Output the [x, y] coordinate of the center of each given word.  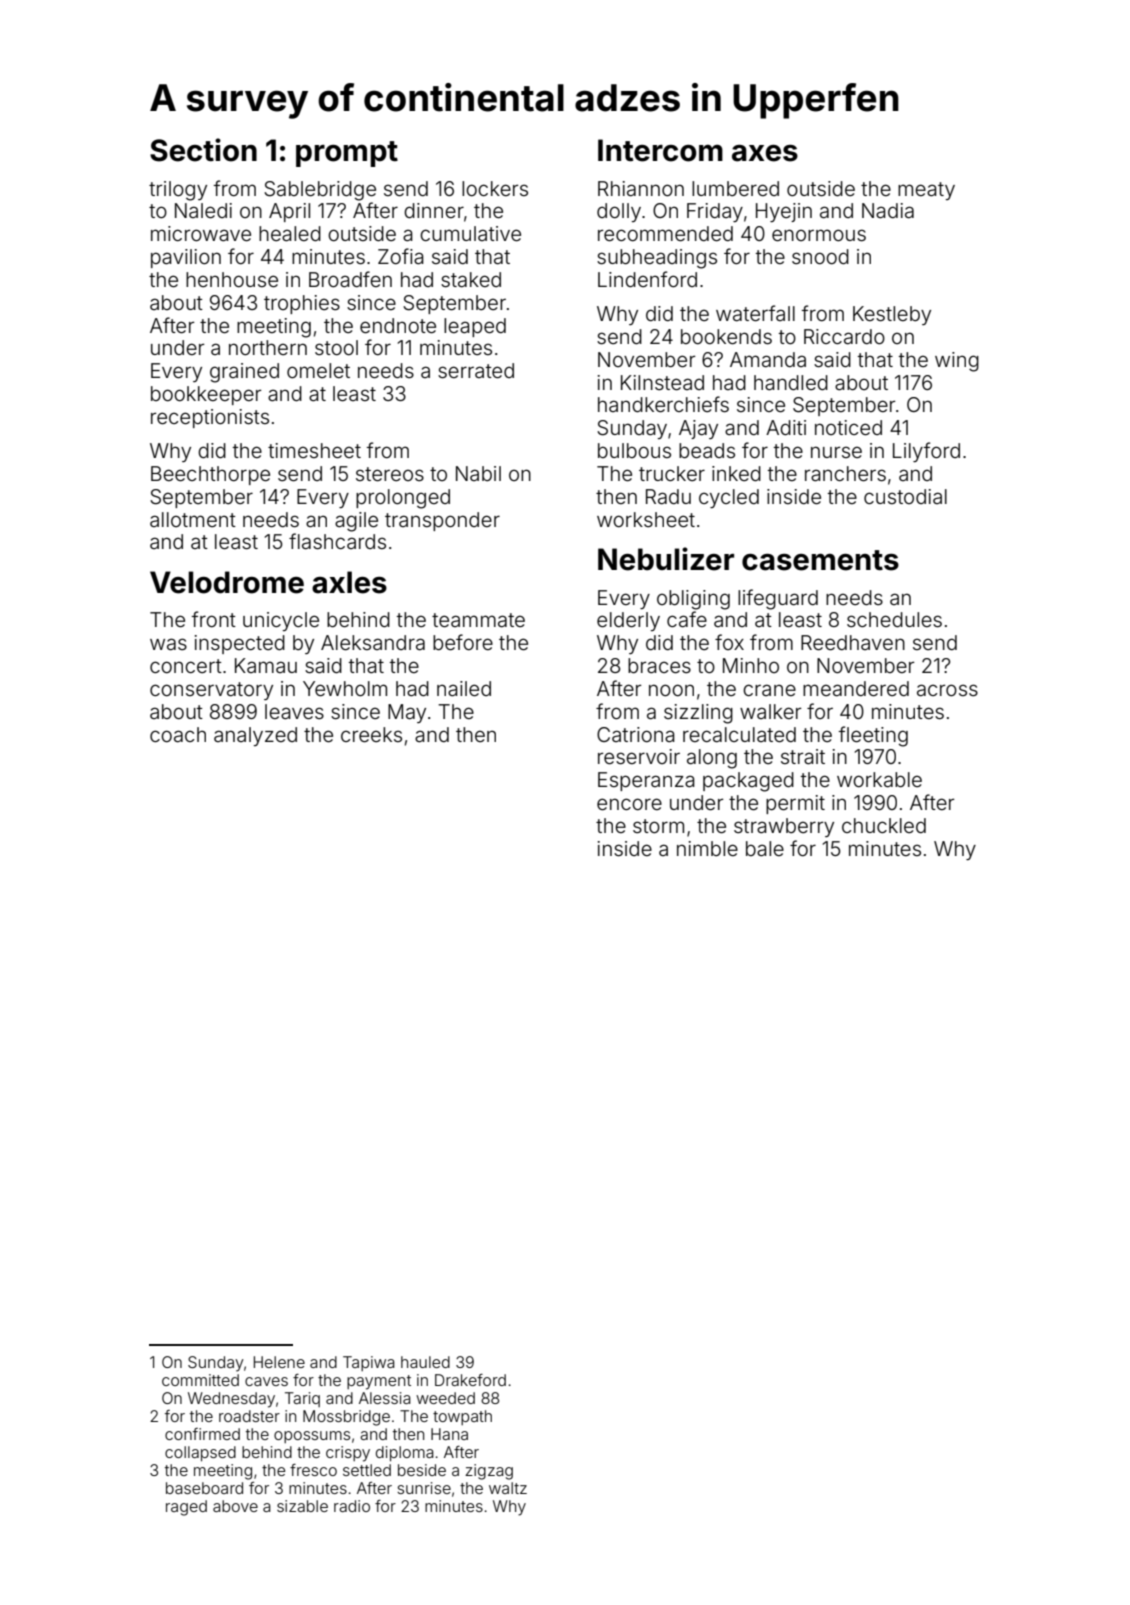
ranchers [845, 473]
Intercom [660, 150]
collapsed [200, 1453]
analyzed [255, 736]
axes [765, 153]
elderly [628, 621]
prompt [347, 154]
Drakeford [470, 1380]
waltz [508, 1488]
